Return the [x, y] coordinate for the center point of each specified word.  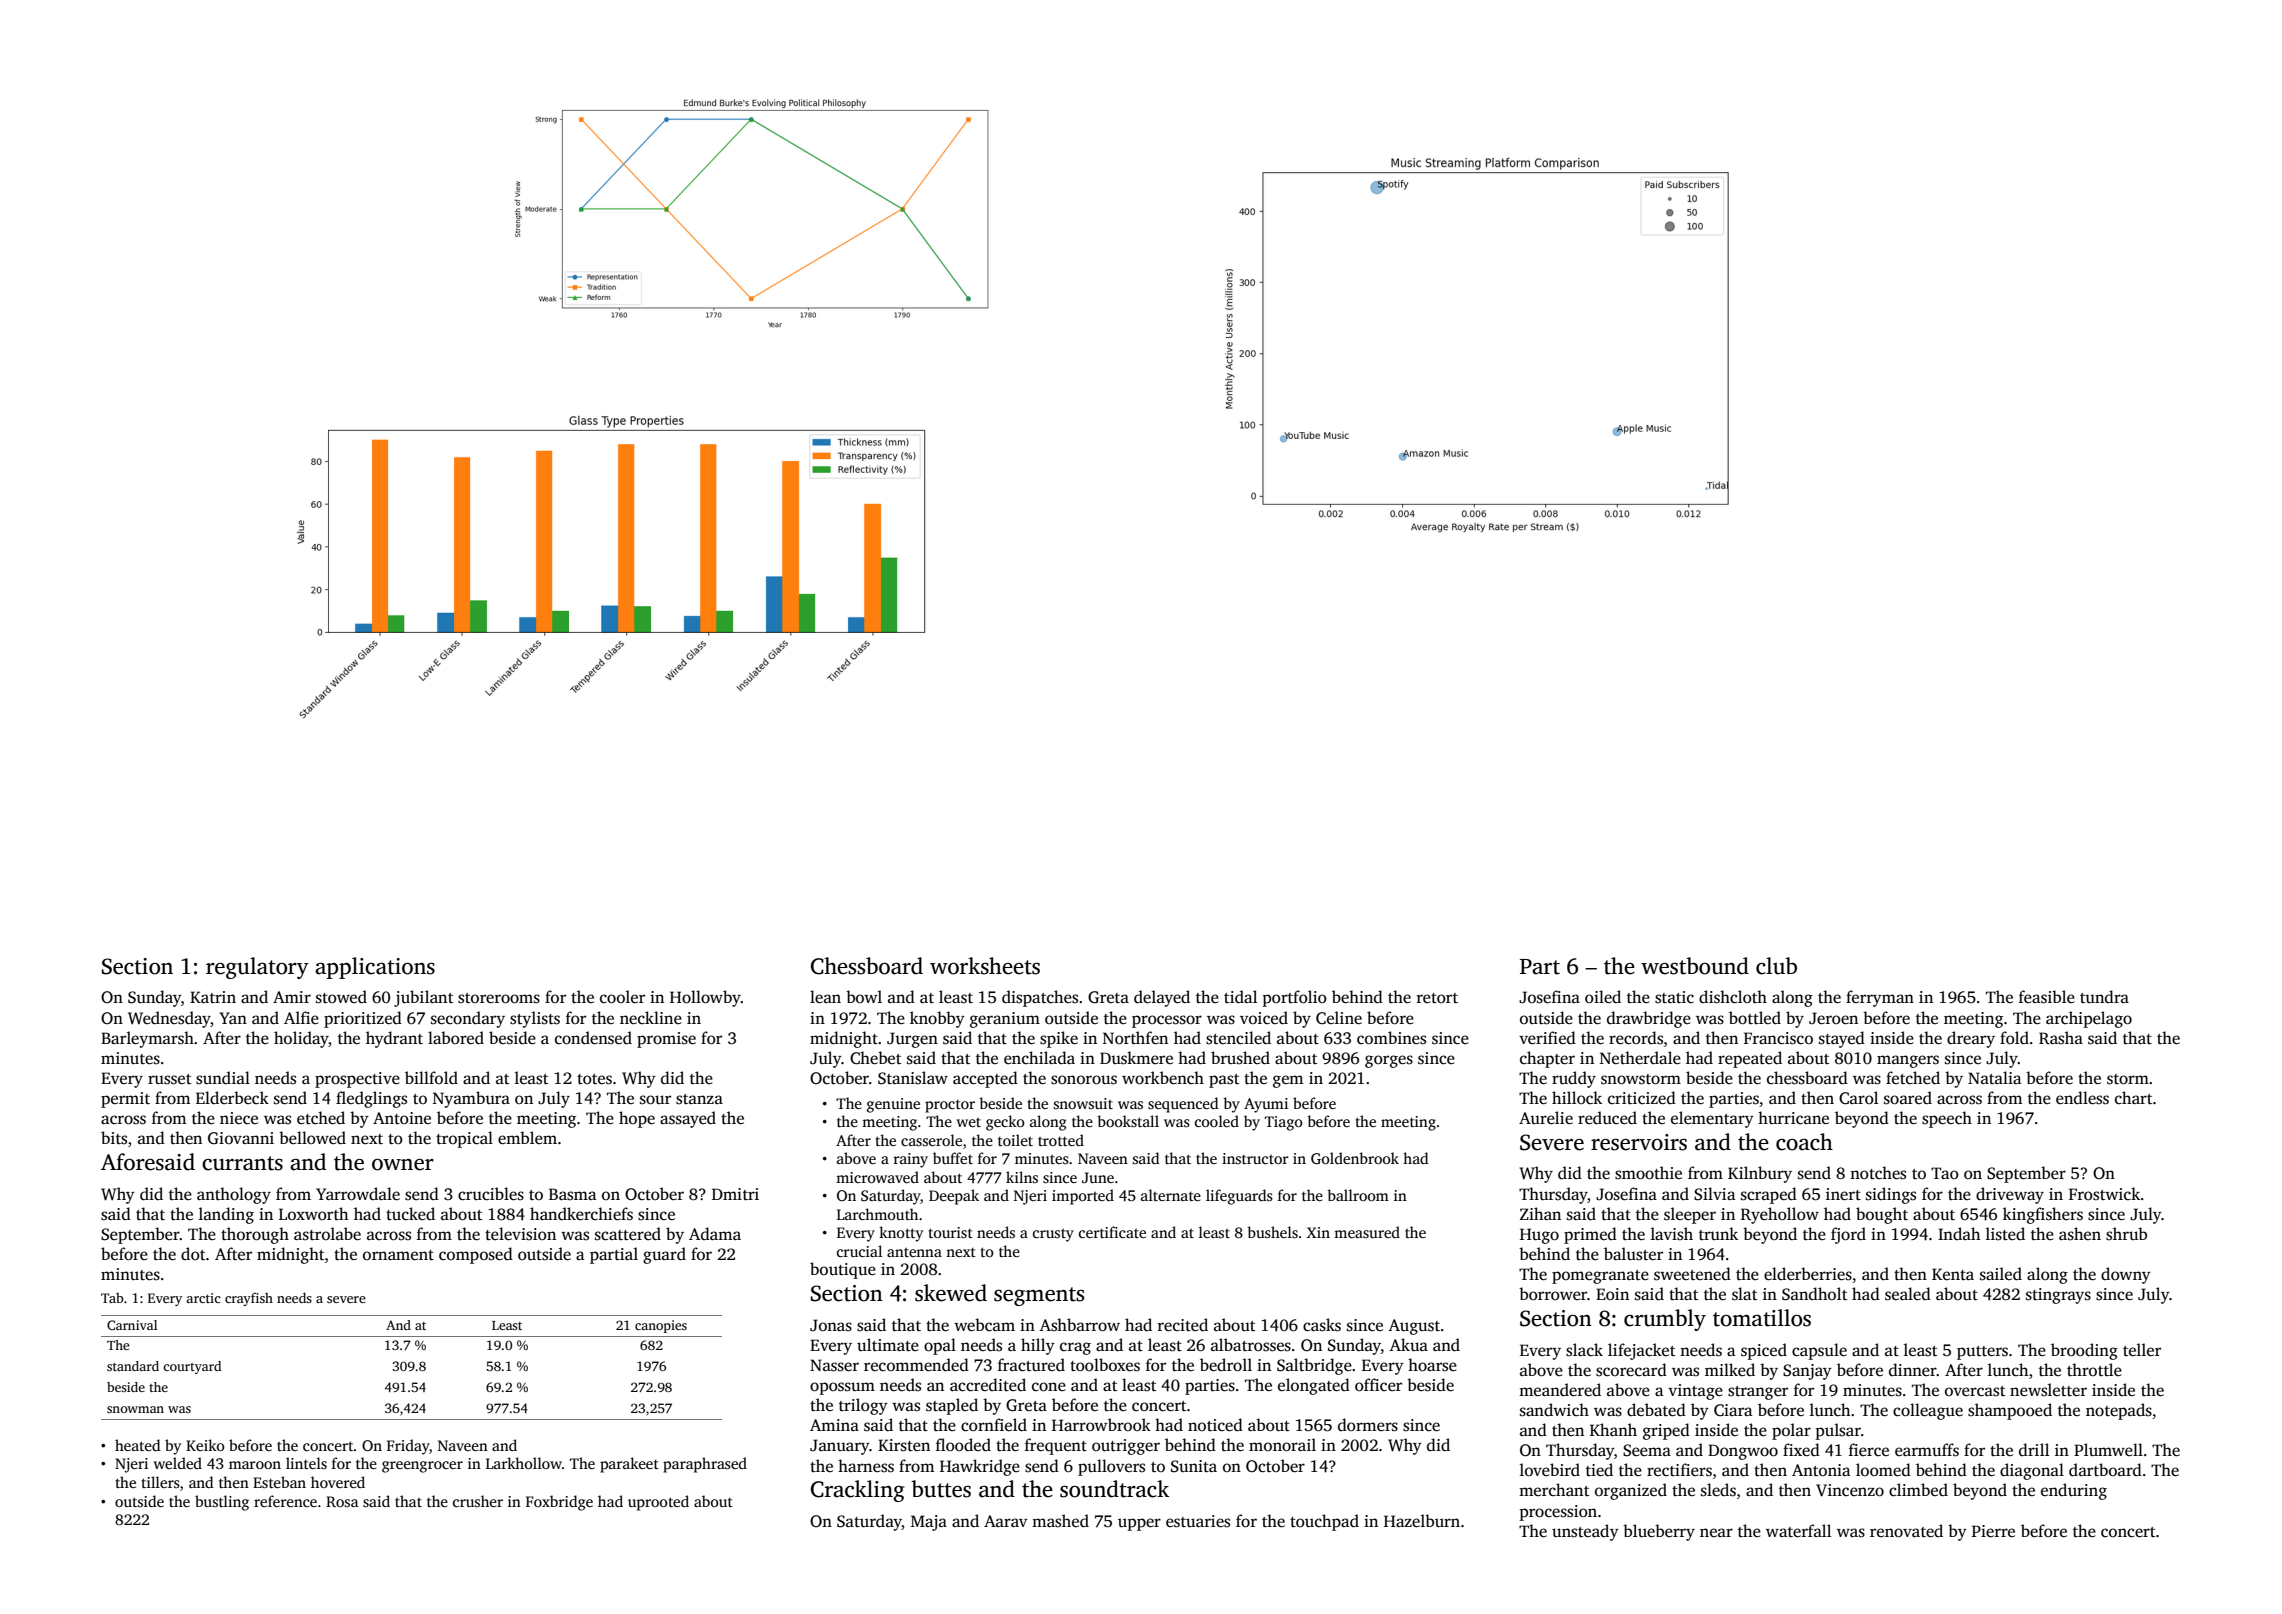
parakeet [629, 1465]
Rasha [2061, 1038]
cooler [622, 997]
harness [866, 1466]
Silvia [1715, 1194]
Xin [1318, 1232]
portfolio [1295, 998]
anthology [234, 1195]
